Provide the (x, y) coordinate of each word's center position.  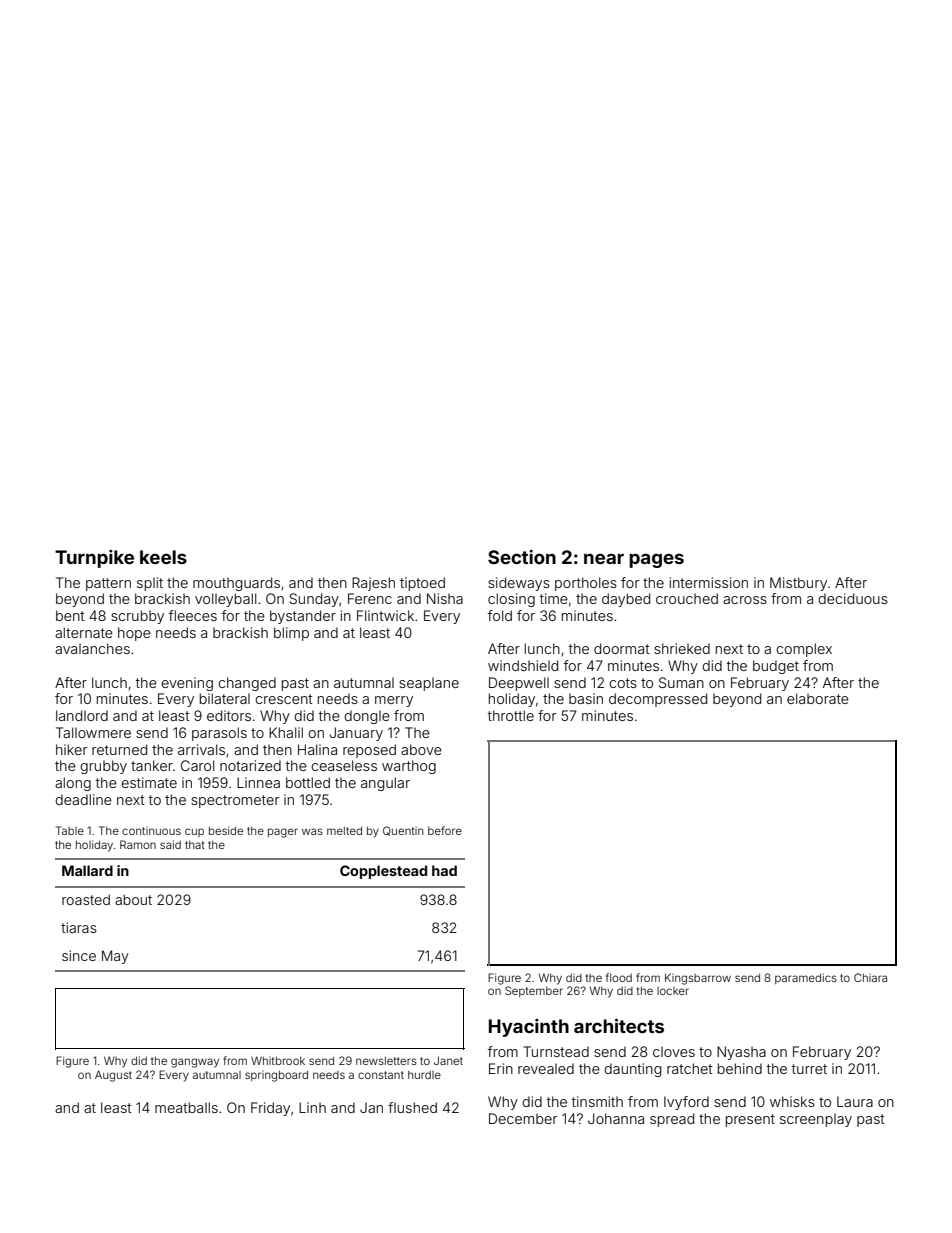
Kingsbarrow (698, 979)
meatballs (186, 1107)
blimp (291, 634)
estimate (149, 782)
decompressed (658, 700)
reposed (369, 751)
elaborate (818, 698)
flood (619, 977)
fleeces (193, 615)
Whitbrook (278, 1060)
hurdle (424, 1075)
